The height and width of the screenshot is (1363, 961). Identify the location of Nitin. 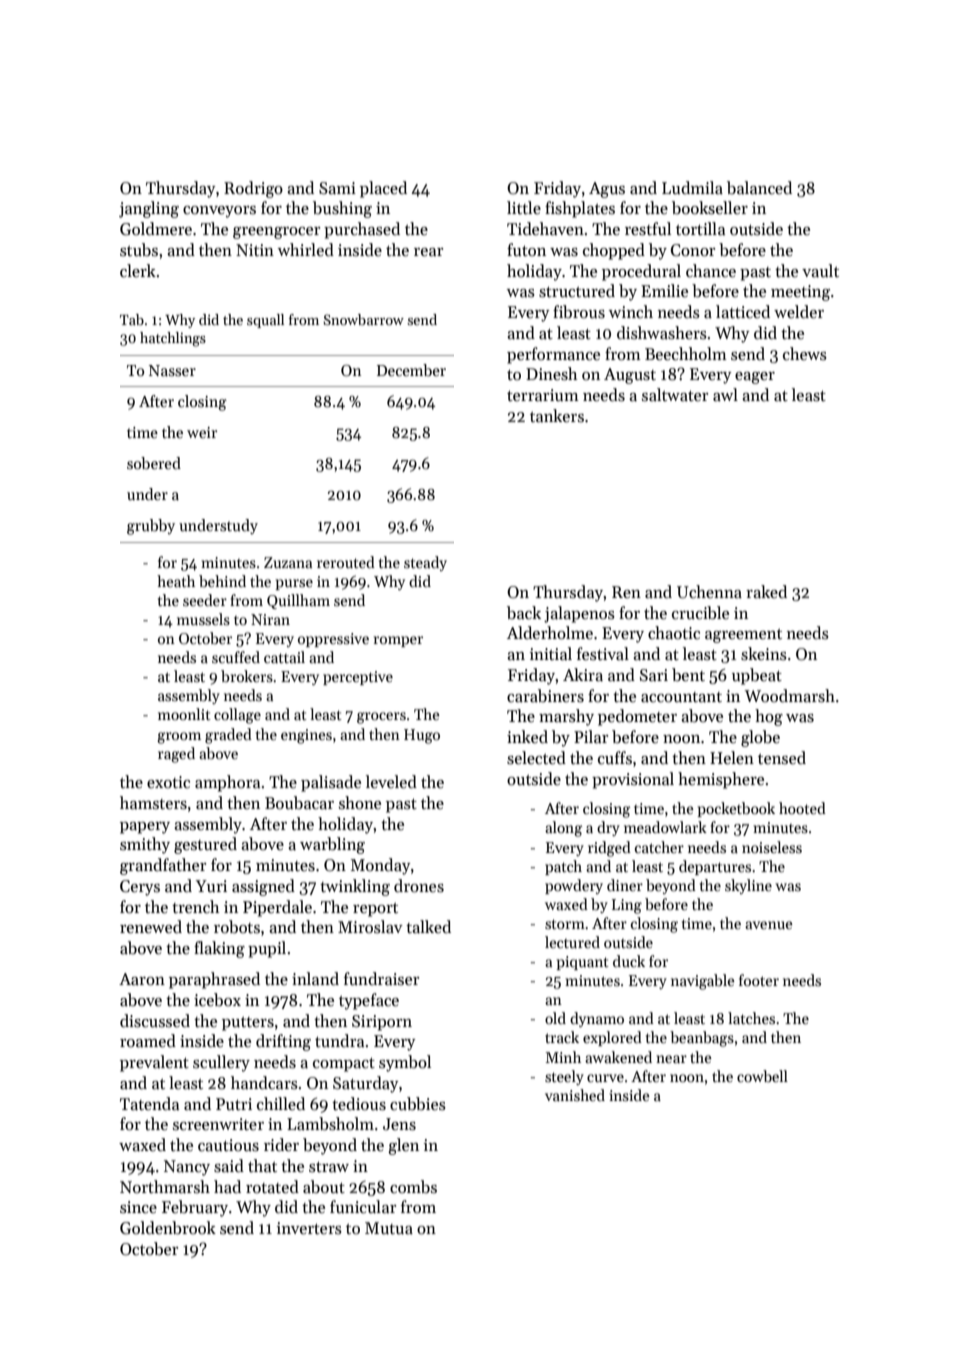
(255, 250).
